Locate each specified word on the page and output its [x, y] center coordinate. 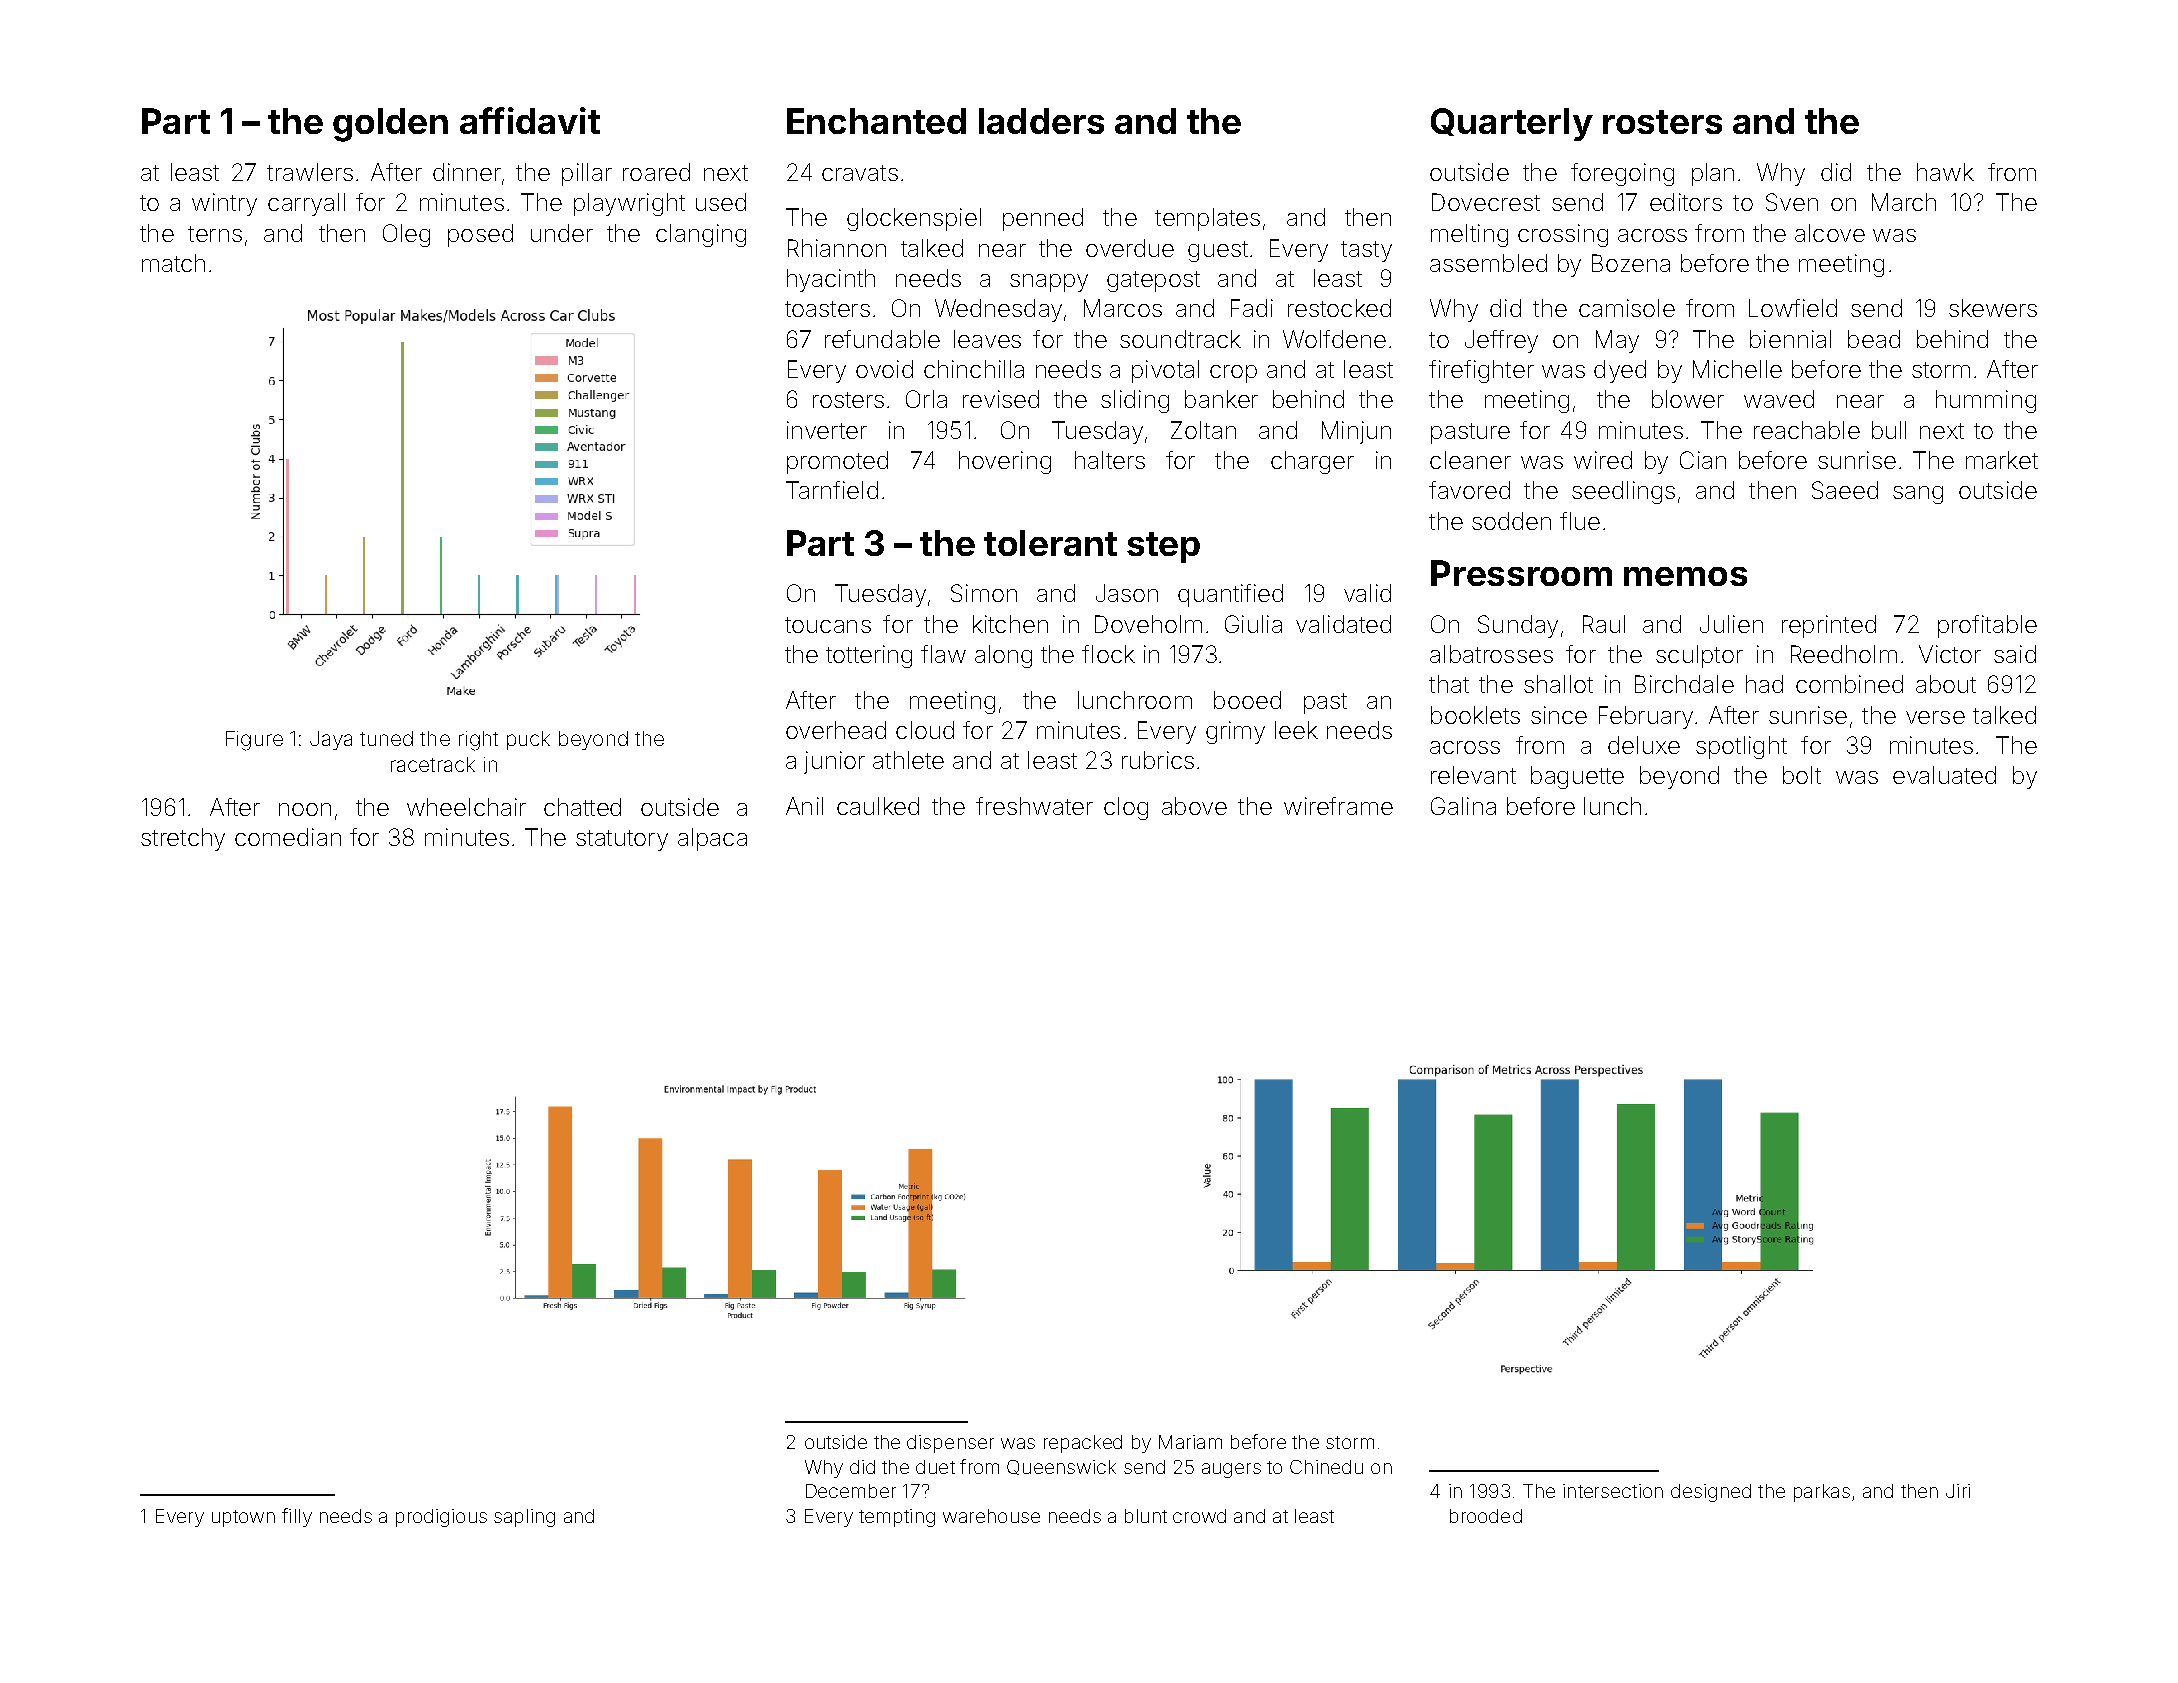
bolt [1802, 775]
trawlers [310, 172]
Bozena [1631, 263]
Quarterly [1512, 124]
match [173, 263]
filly [297, 1517]
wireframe [1338, 806]
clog [1126, 808]
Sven [1792, 202]
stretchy [183, 839]
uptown [243, 1518]
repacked [1083, 1444]
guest [1218, 251]
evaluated [1944, 775]
